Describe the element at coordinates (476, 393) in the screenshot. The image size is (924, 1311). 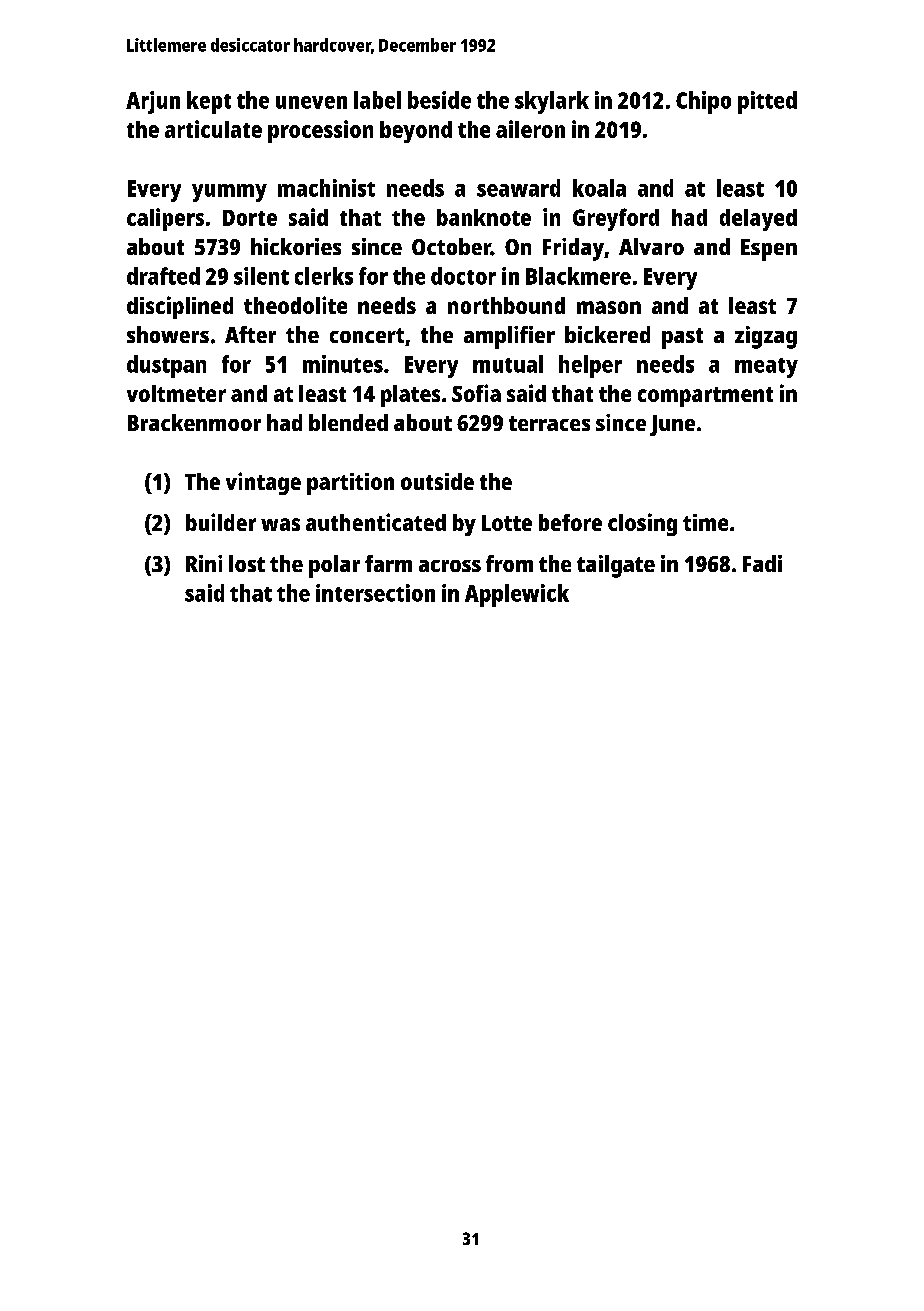
I see `Sofia` at that location.
